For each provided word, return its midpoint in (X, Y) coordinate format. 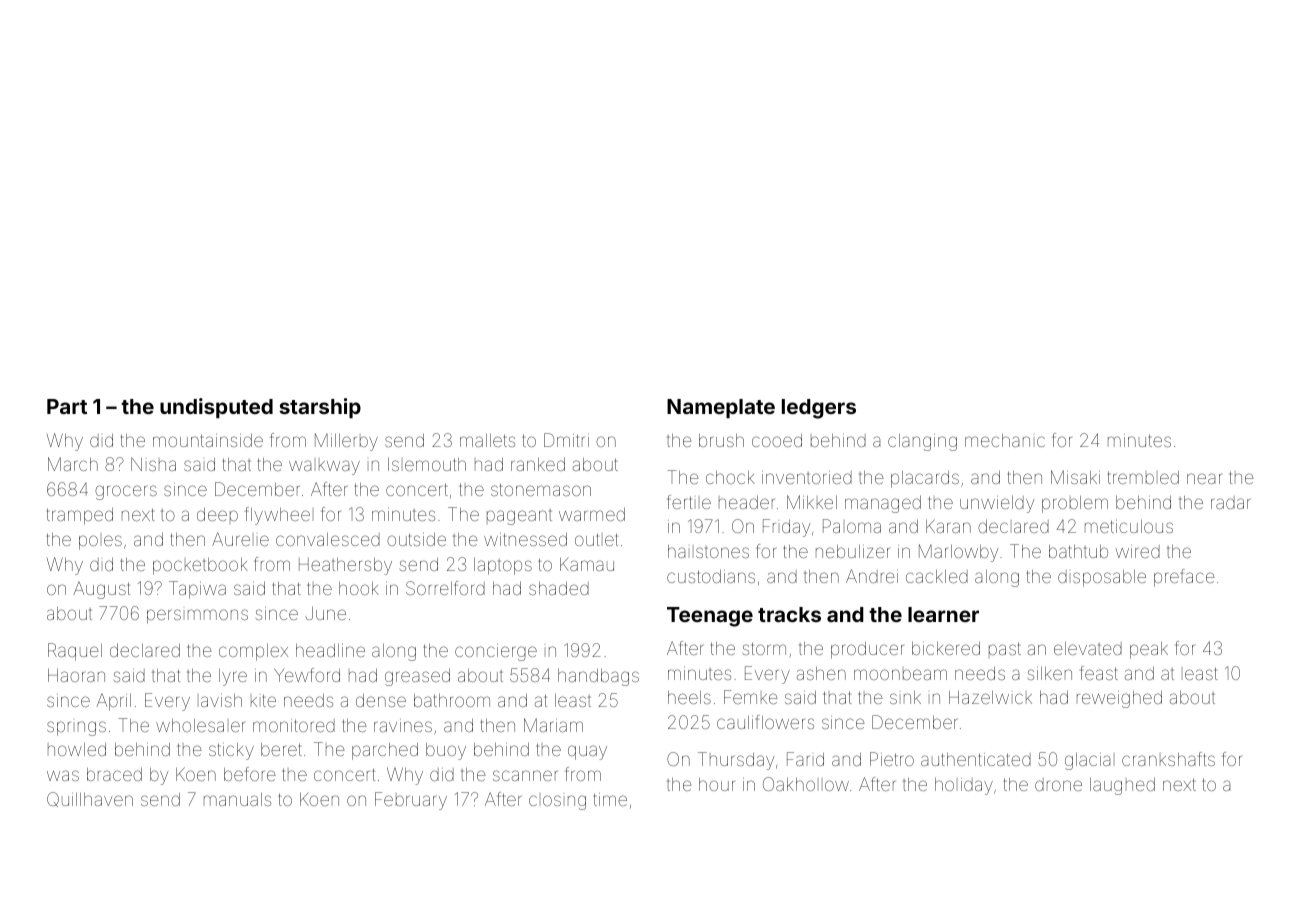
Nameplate (721, 408)
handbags (598, 677)
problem (1075, 504)
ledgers (819, 409)
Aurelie (240, 539)
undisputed (216, 408)
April (114, 702)
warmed (592, 514)
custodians (711, 576)
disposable (1102, 578)
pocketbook (200, 566)
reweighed (1119, 699)
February (411, 801)
